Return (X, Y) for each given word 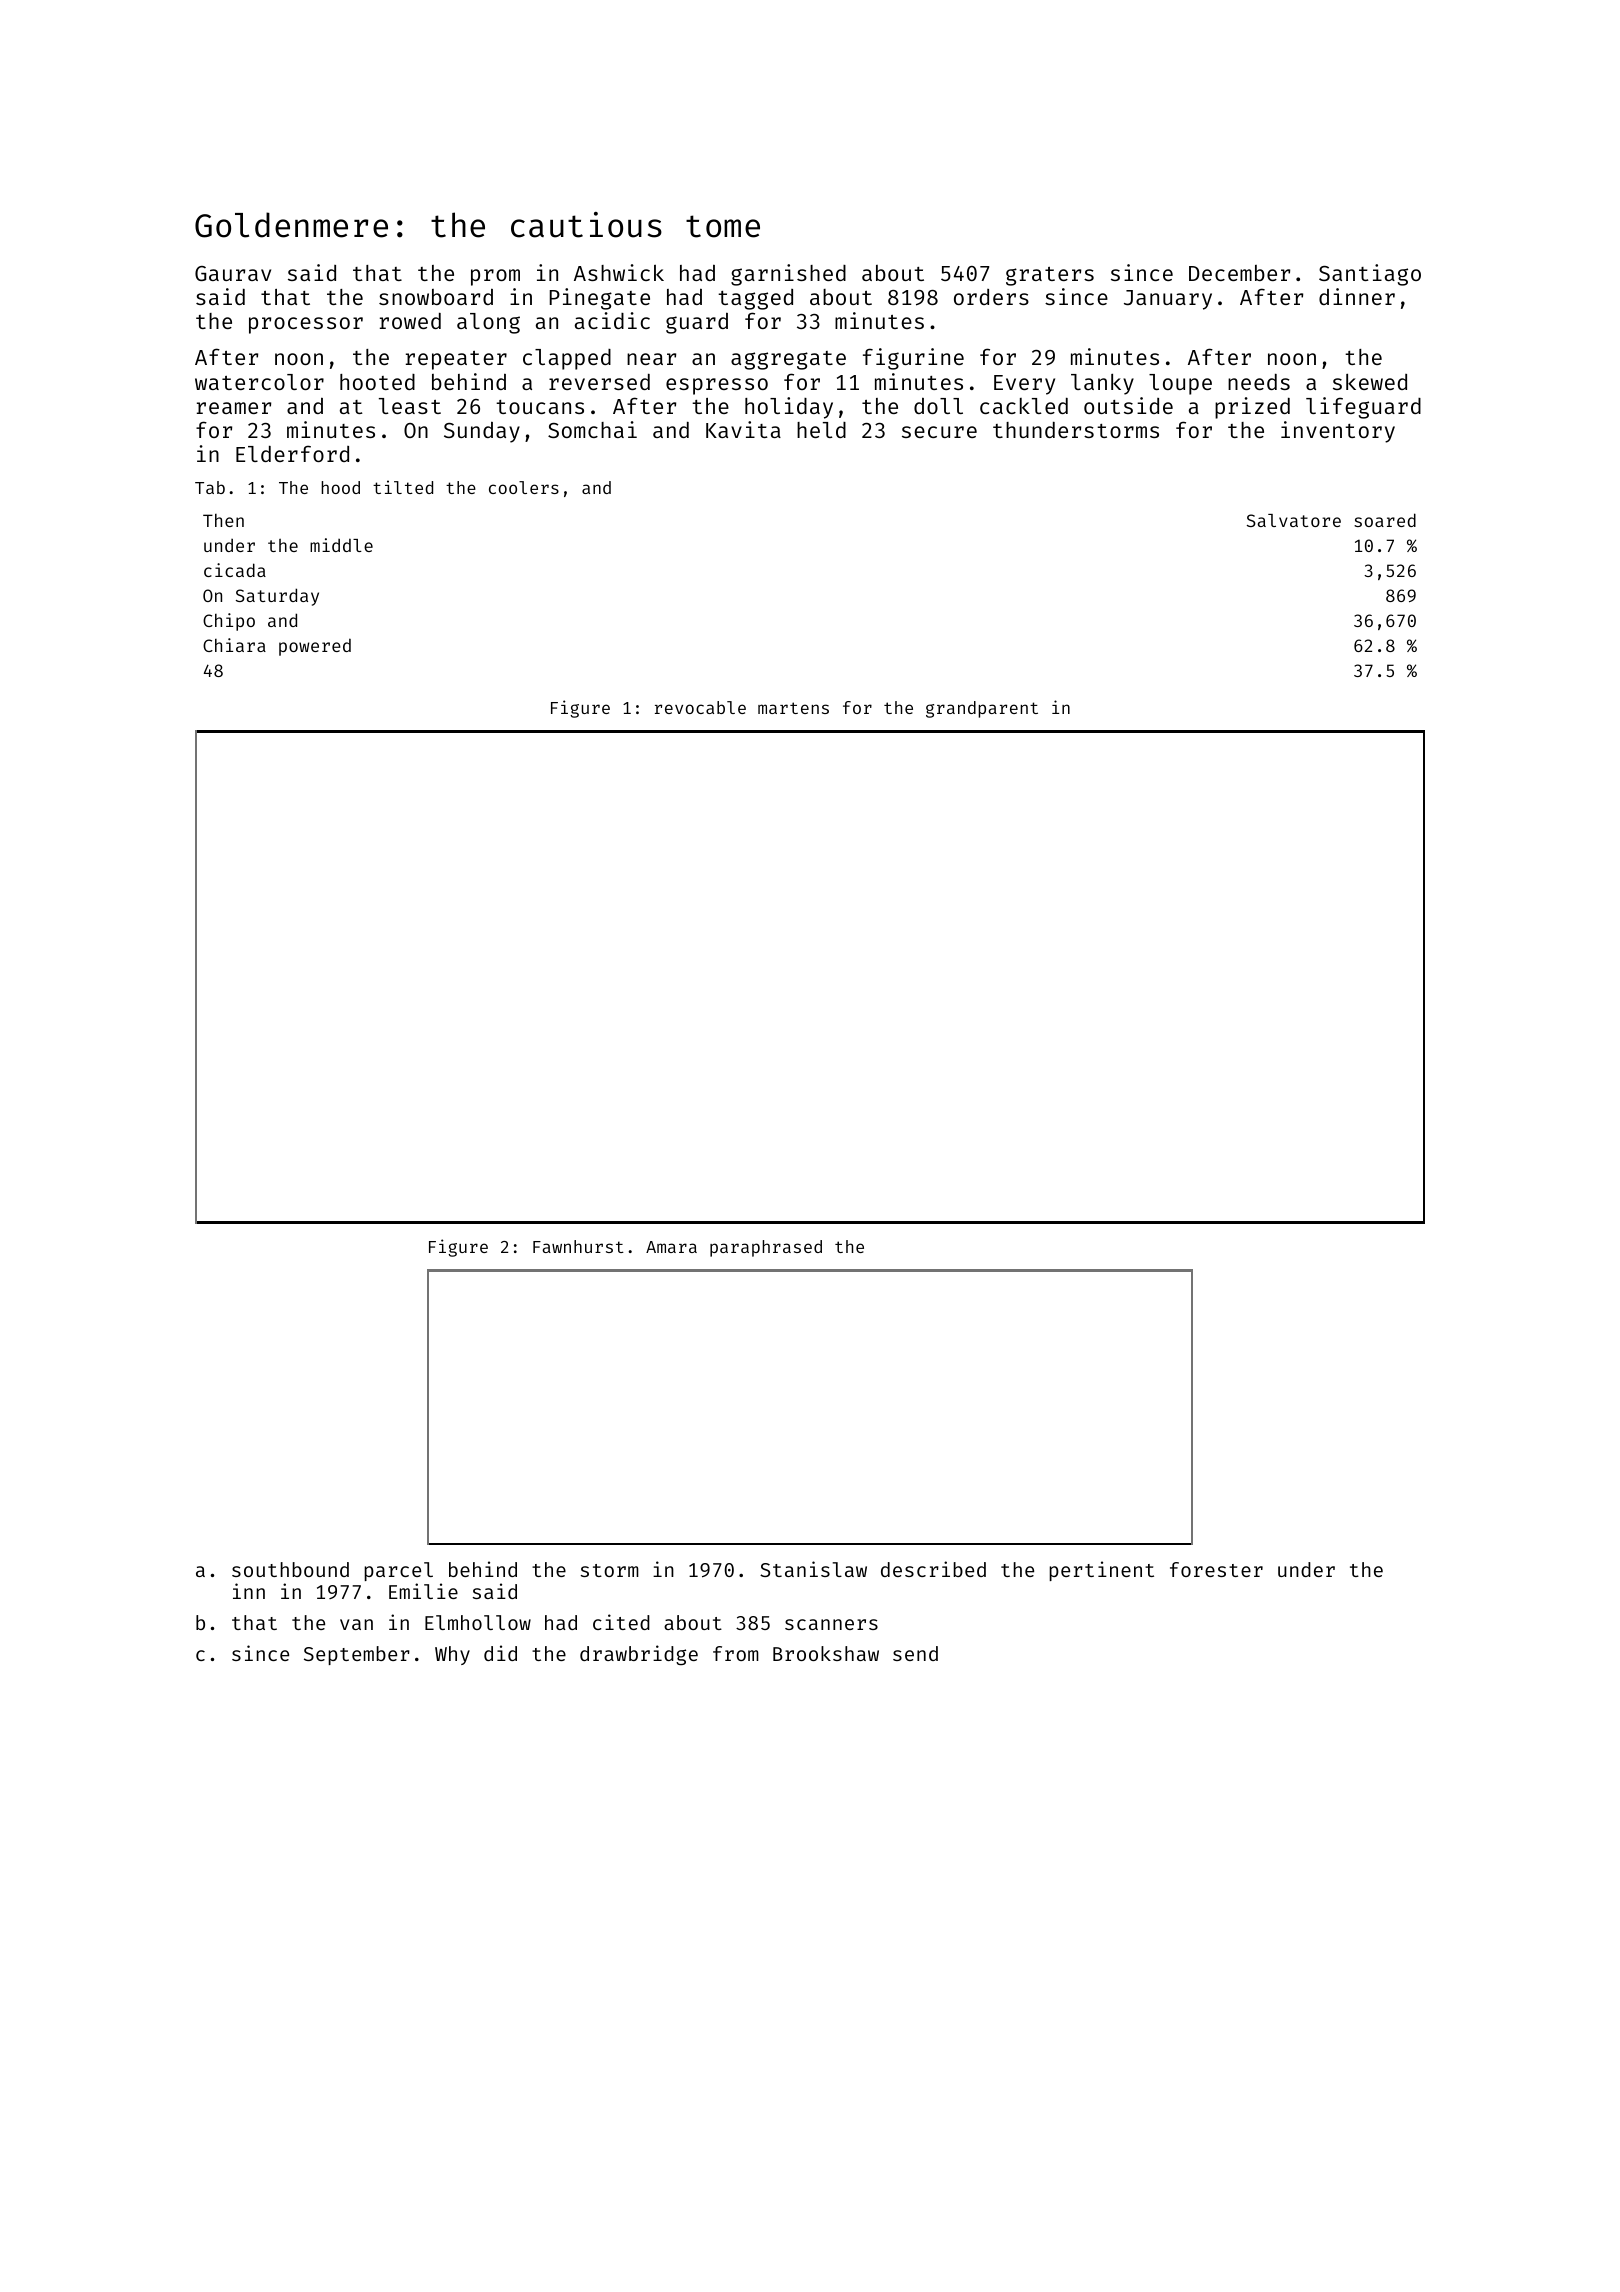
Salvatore (1294, 520)
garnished (788, 275)
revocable (700, 707)
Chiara (234, 645)
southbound (290, 1569)
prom (495, 277)
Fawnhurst (578, 1246)
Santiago (1370, 275)
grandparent (982, 709)
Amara (671, 1247)
